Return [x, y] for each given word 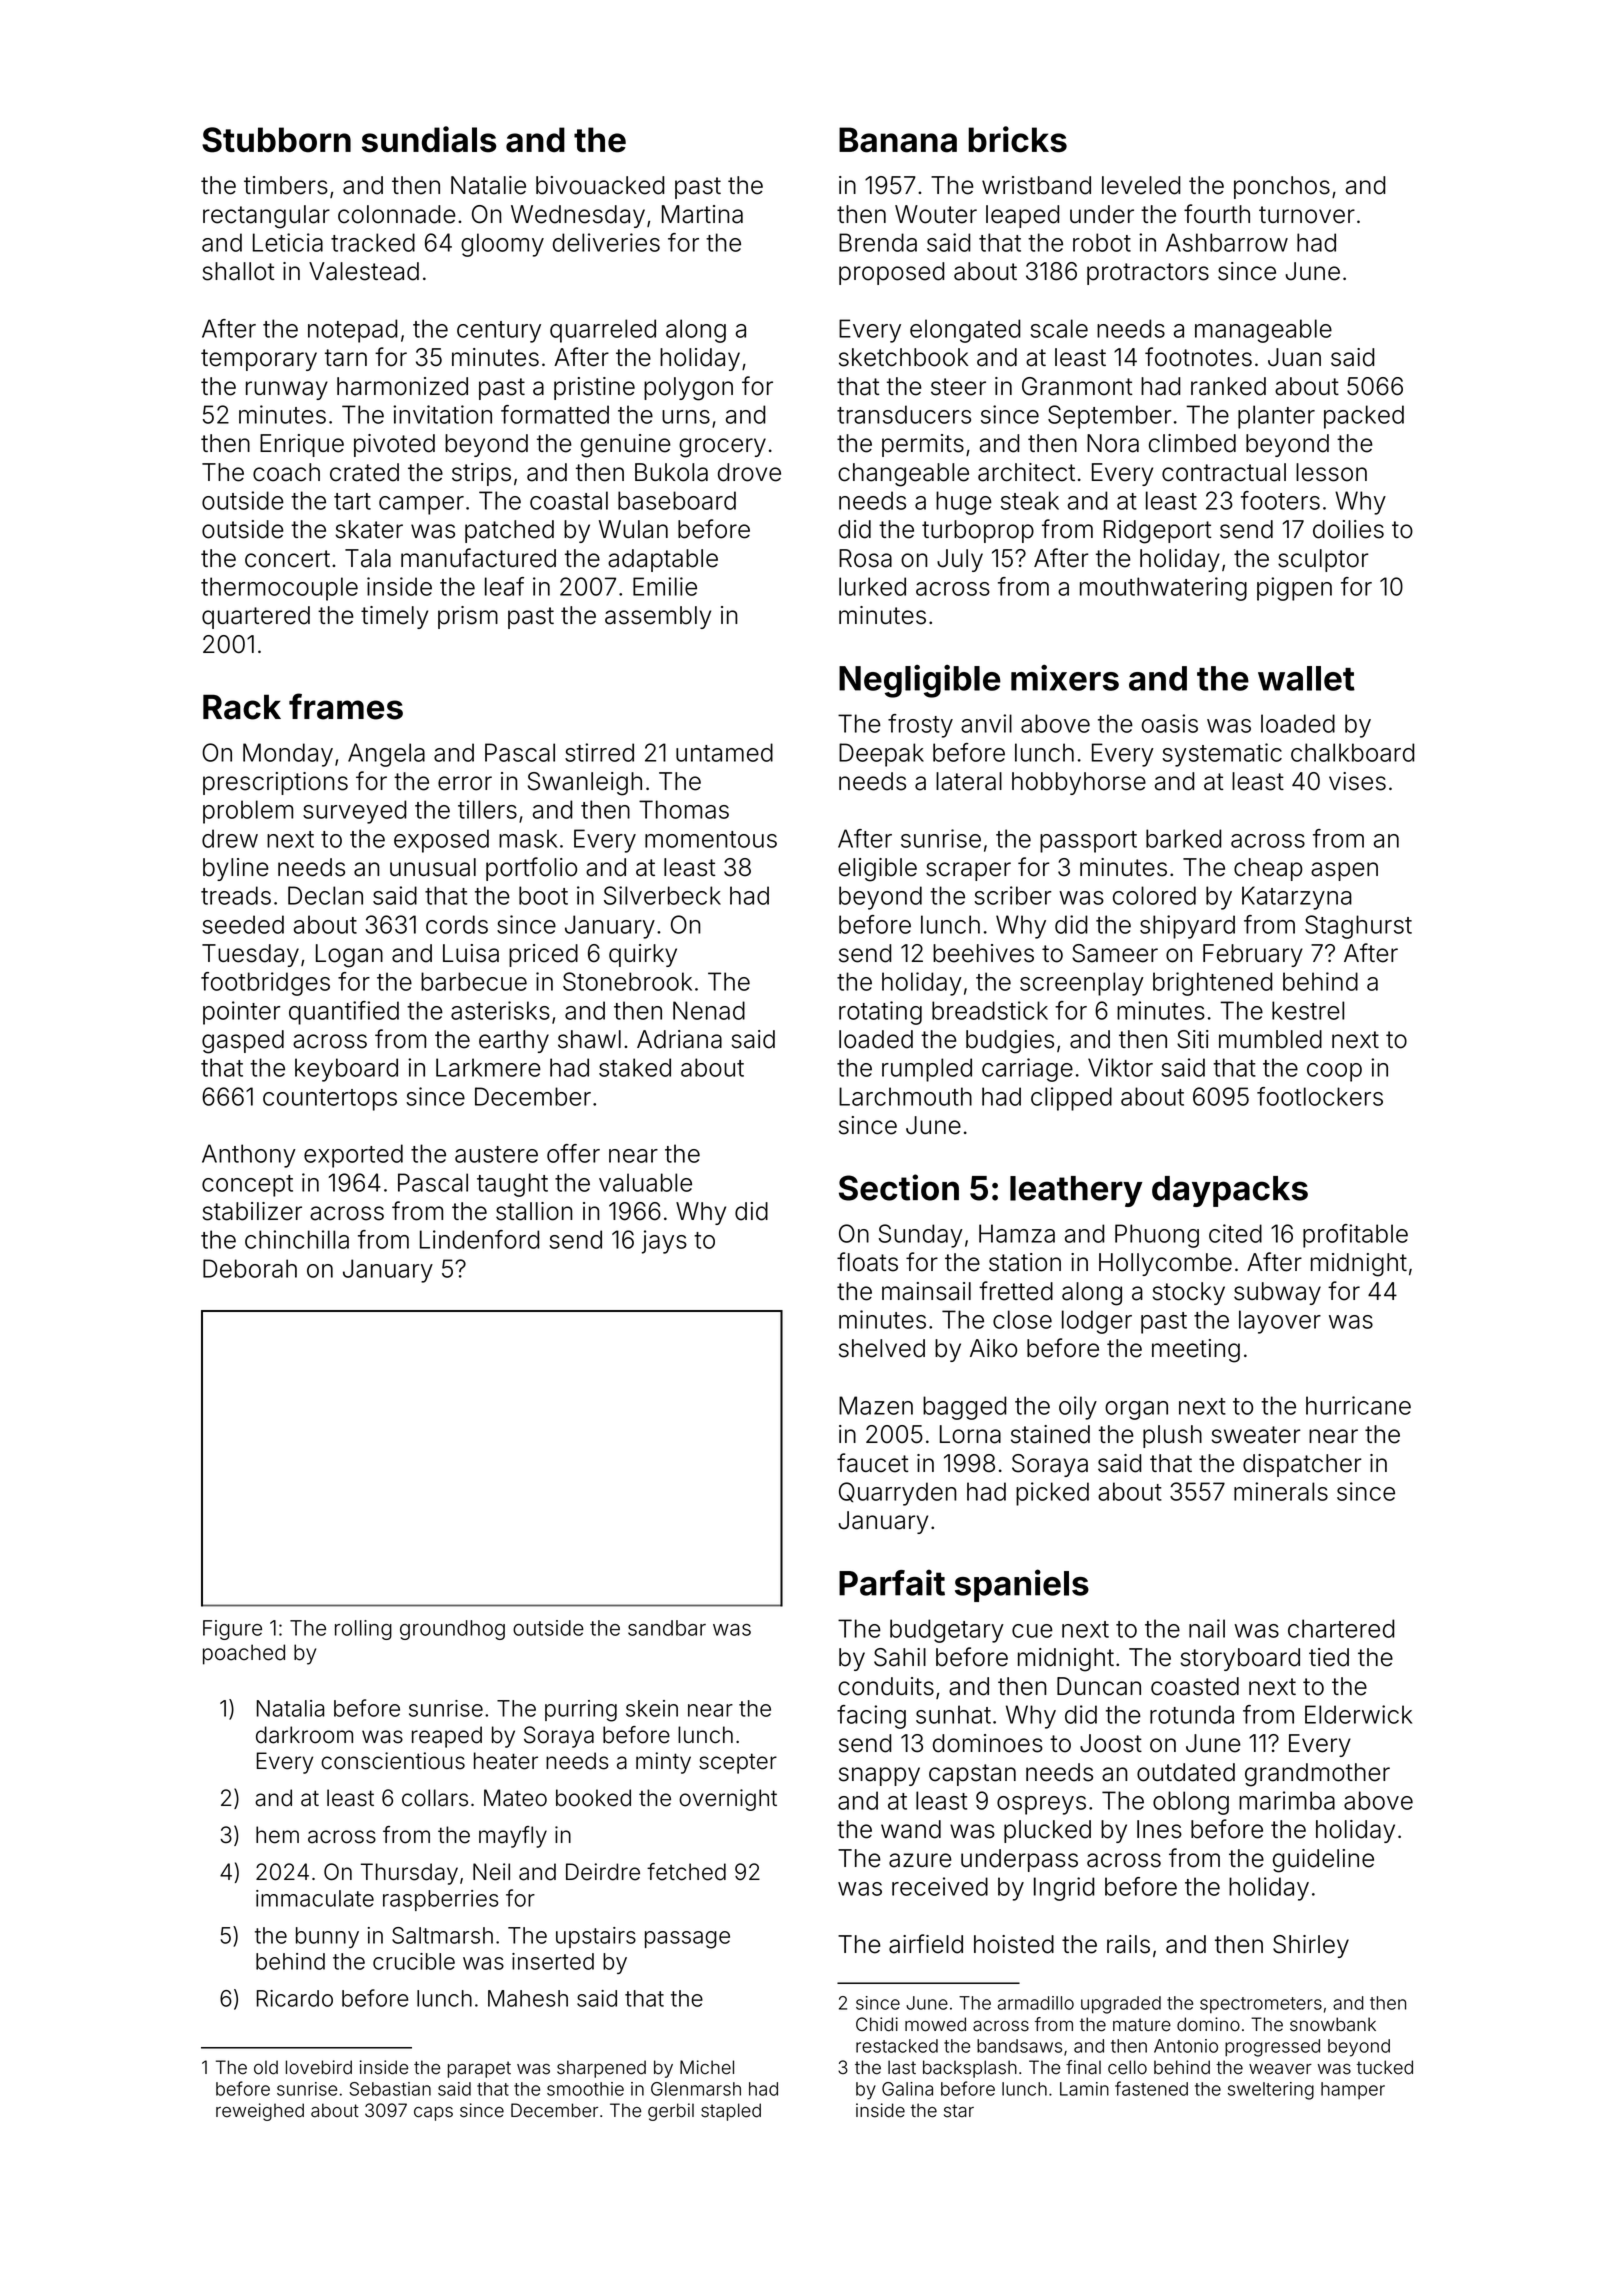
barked [1183, 838]
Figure [232, 1630]
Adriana [679, 1039]
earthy [514, 1041]
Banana [898, 140]
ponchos [1282, 187]
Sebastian [390, 2089]
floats [867, 1262]
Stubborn [276, 140]
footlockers [1320, 1096]
